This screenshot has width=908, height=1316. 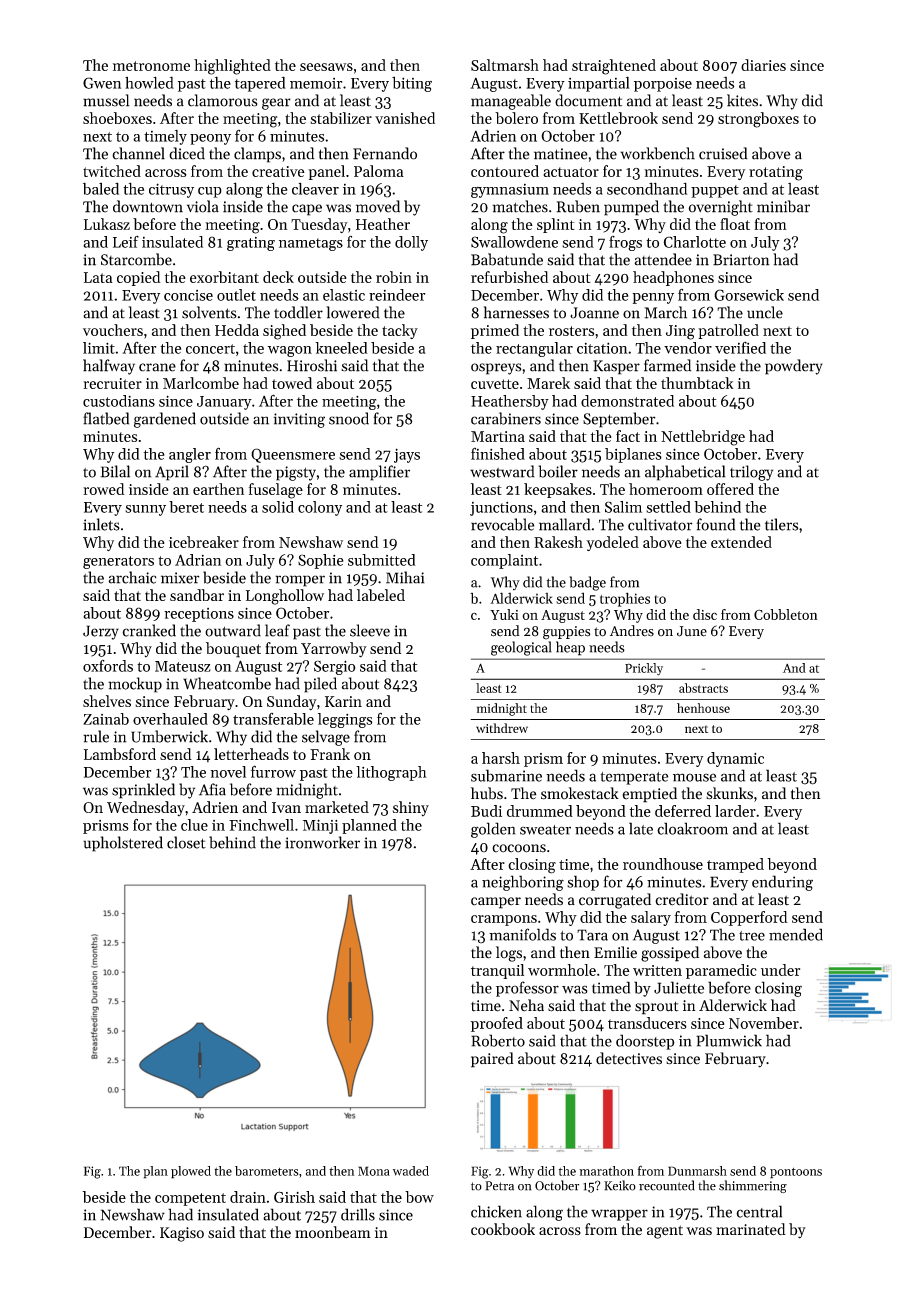 I want to click on shimmering, so click(x=753, y=1186).
